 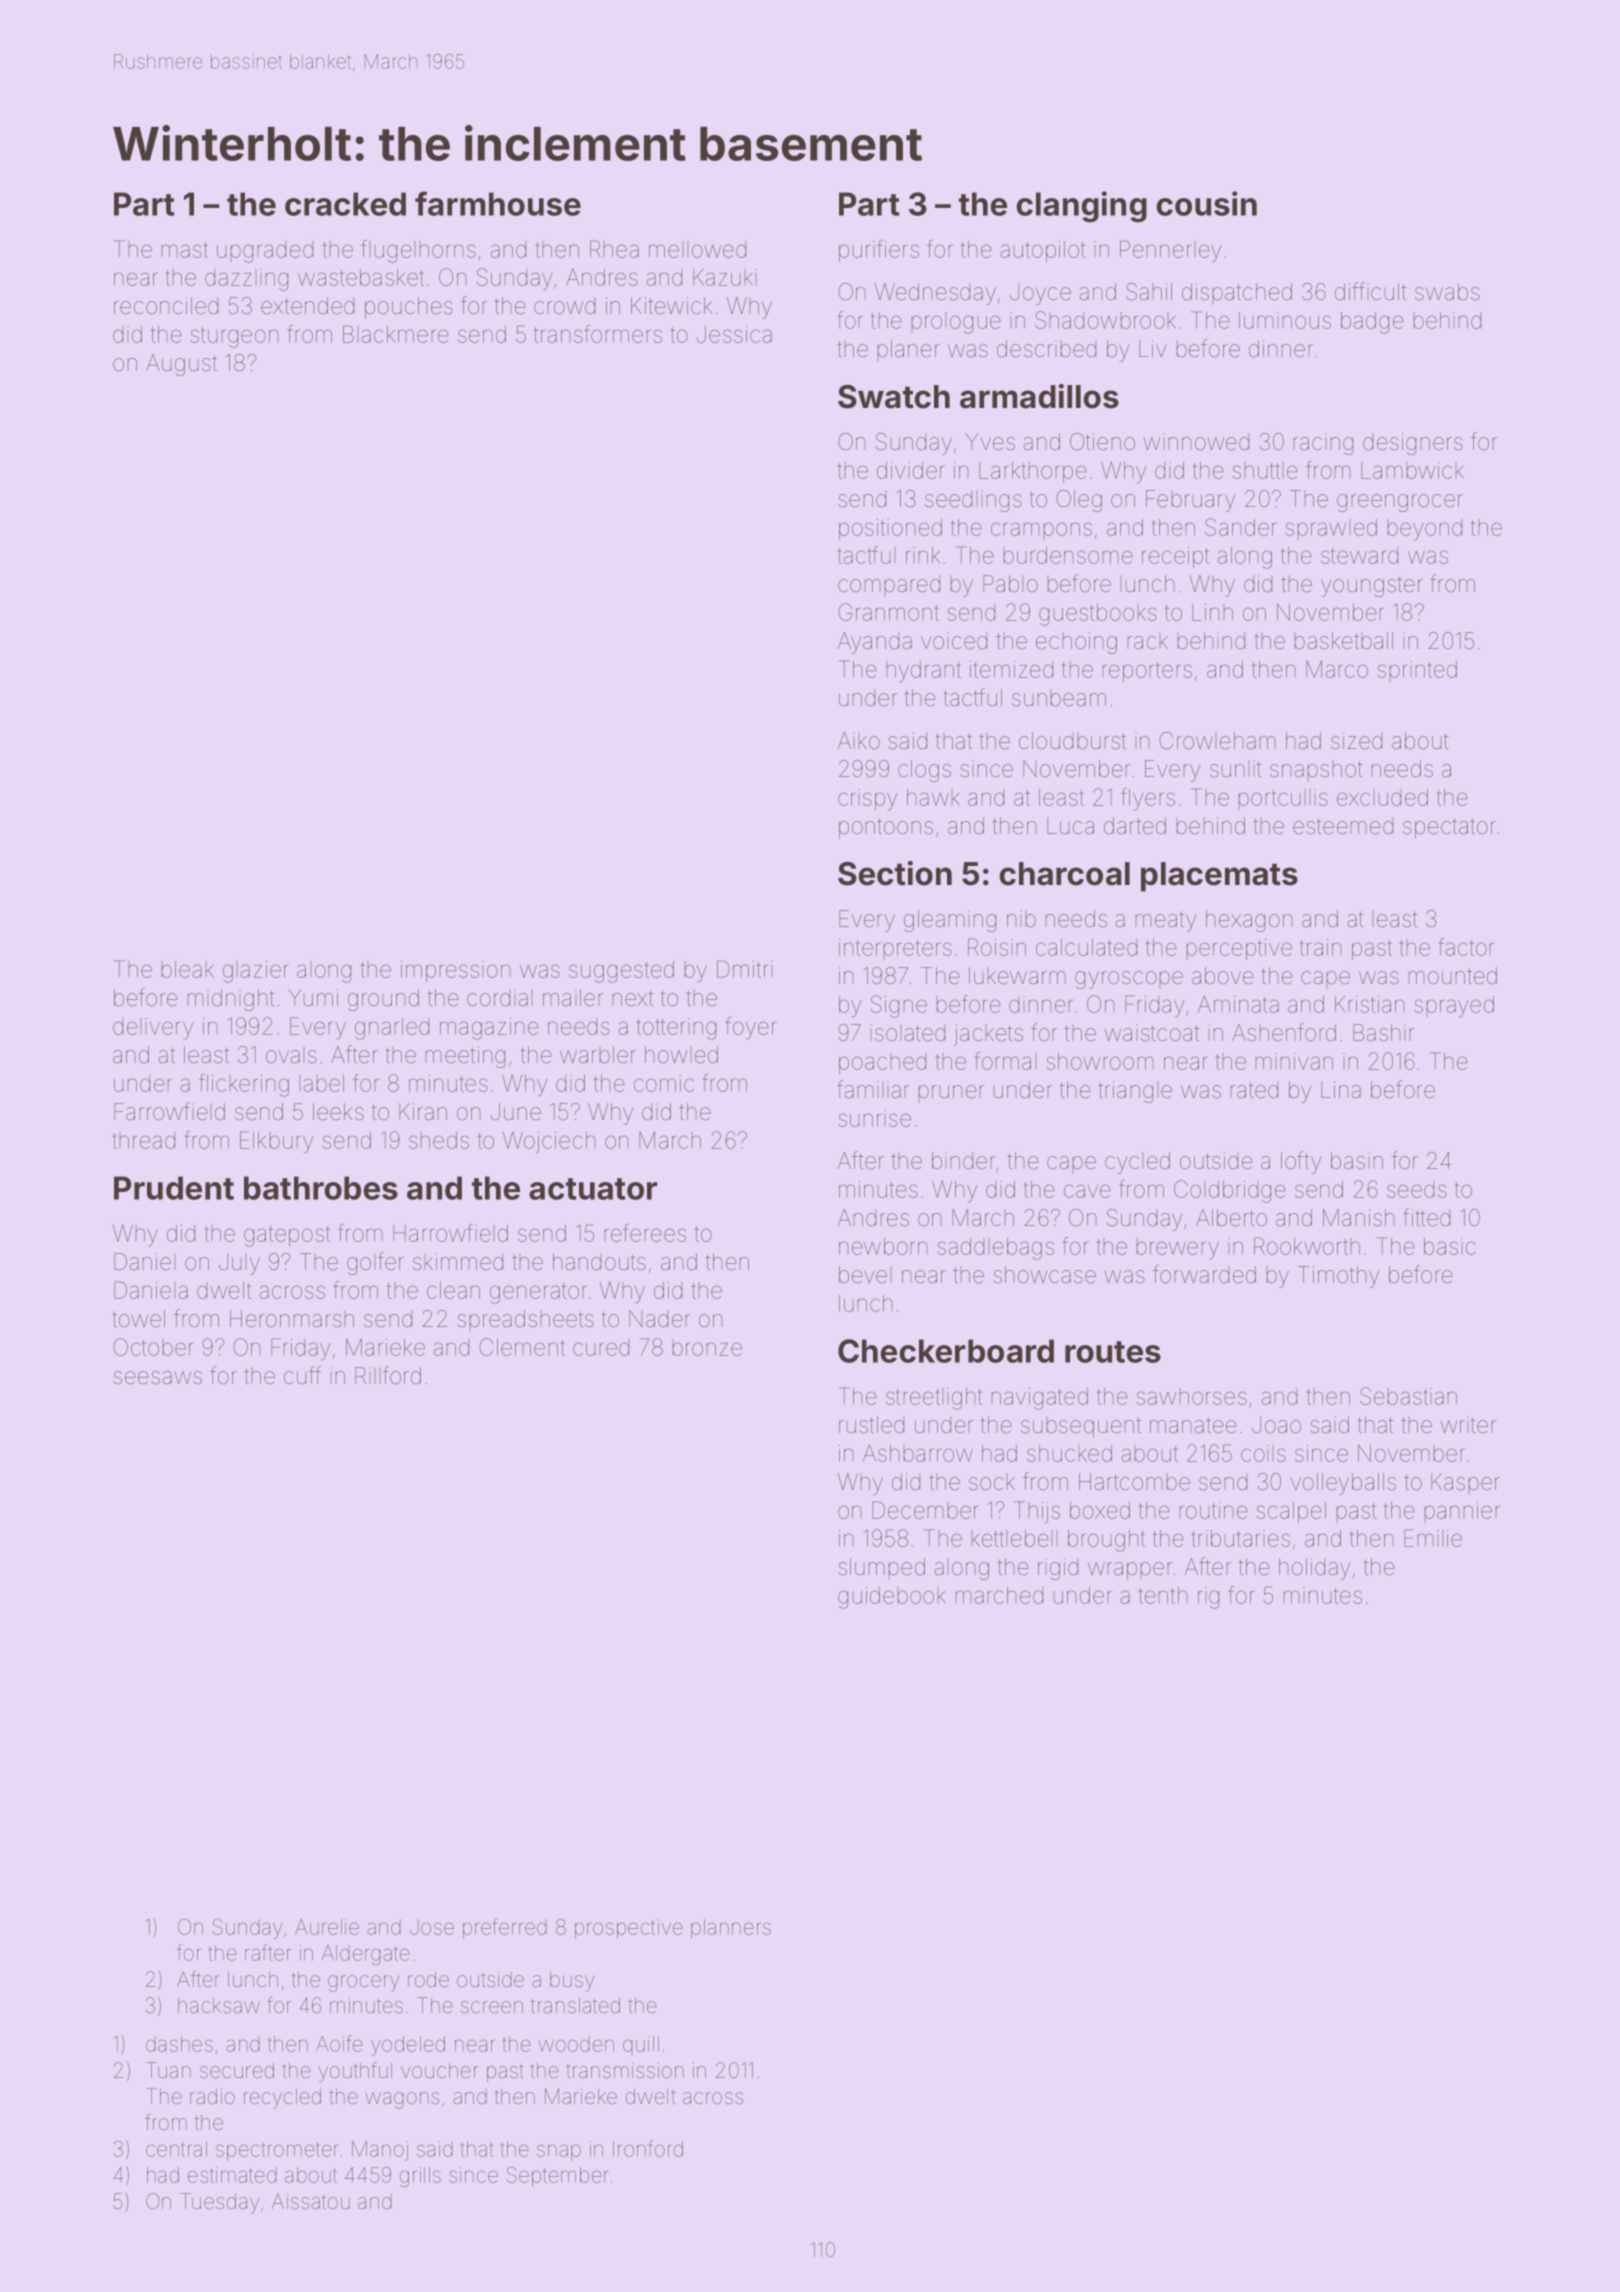 I want to click on planners, so click(x=731, y=1929).
